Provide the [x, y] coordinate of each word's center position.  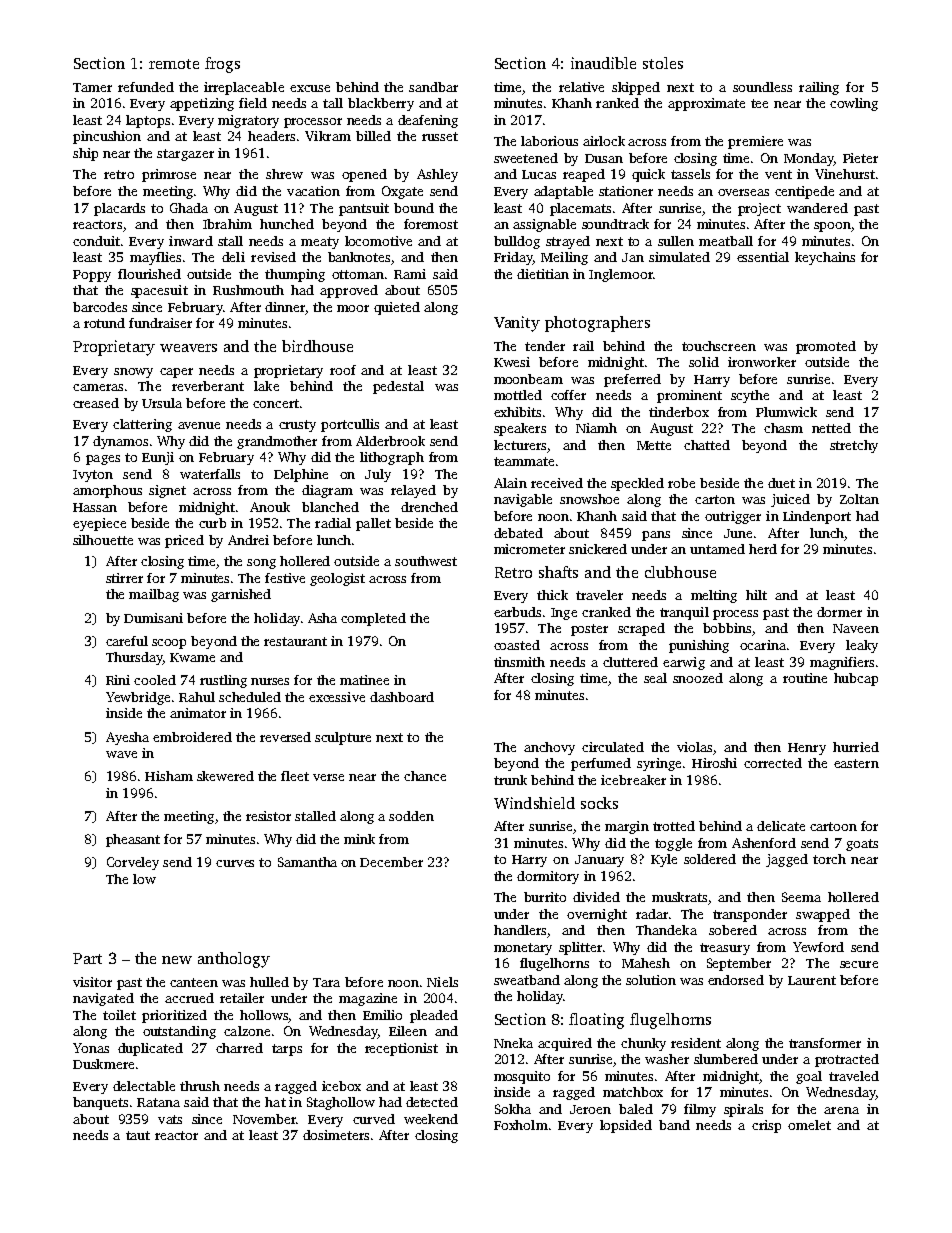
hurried [856, 747]
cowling [854, 104]
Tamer [92, 87]
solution [651, 980]
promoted [826, 347]
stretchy [854, 446]
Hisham [169, 776]
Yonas [91, 1048]
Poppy [92, 276]
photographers [597, 324]
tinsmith [519, 662]
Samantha [307, 862]
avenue [199, 425]
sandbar [433, 87]
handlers [520, 930]
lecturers [520, 445]
